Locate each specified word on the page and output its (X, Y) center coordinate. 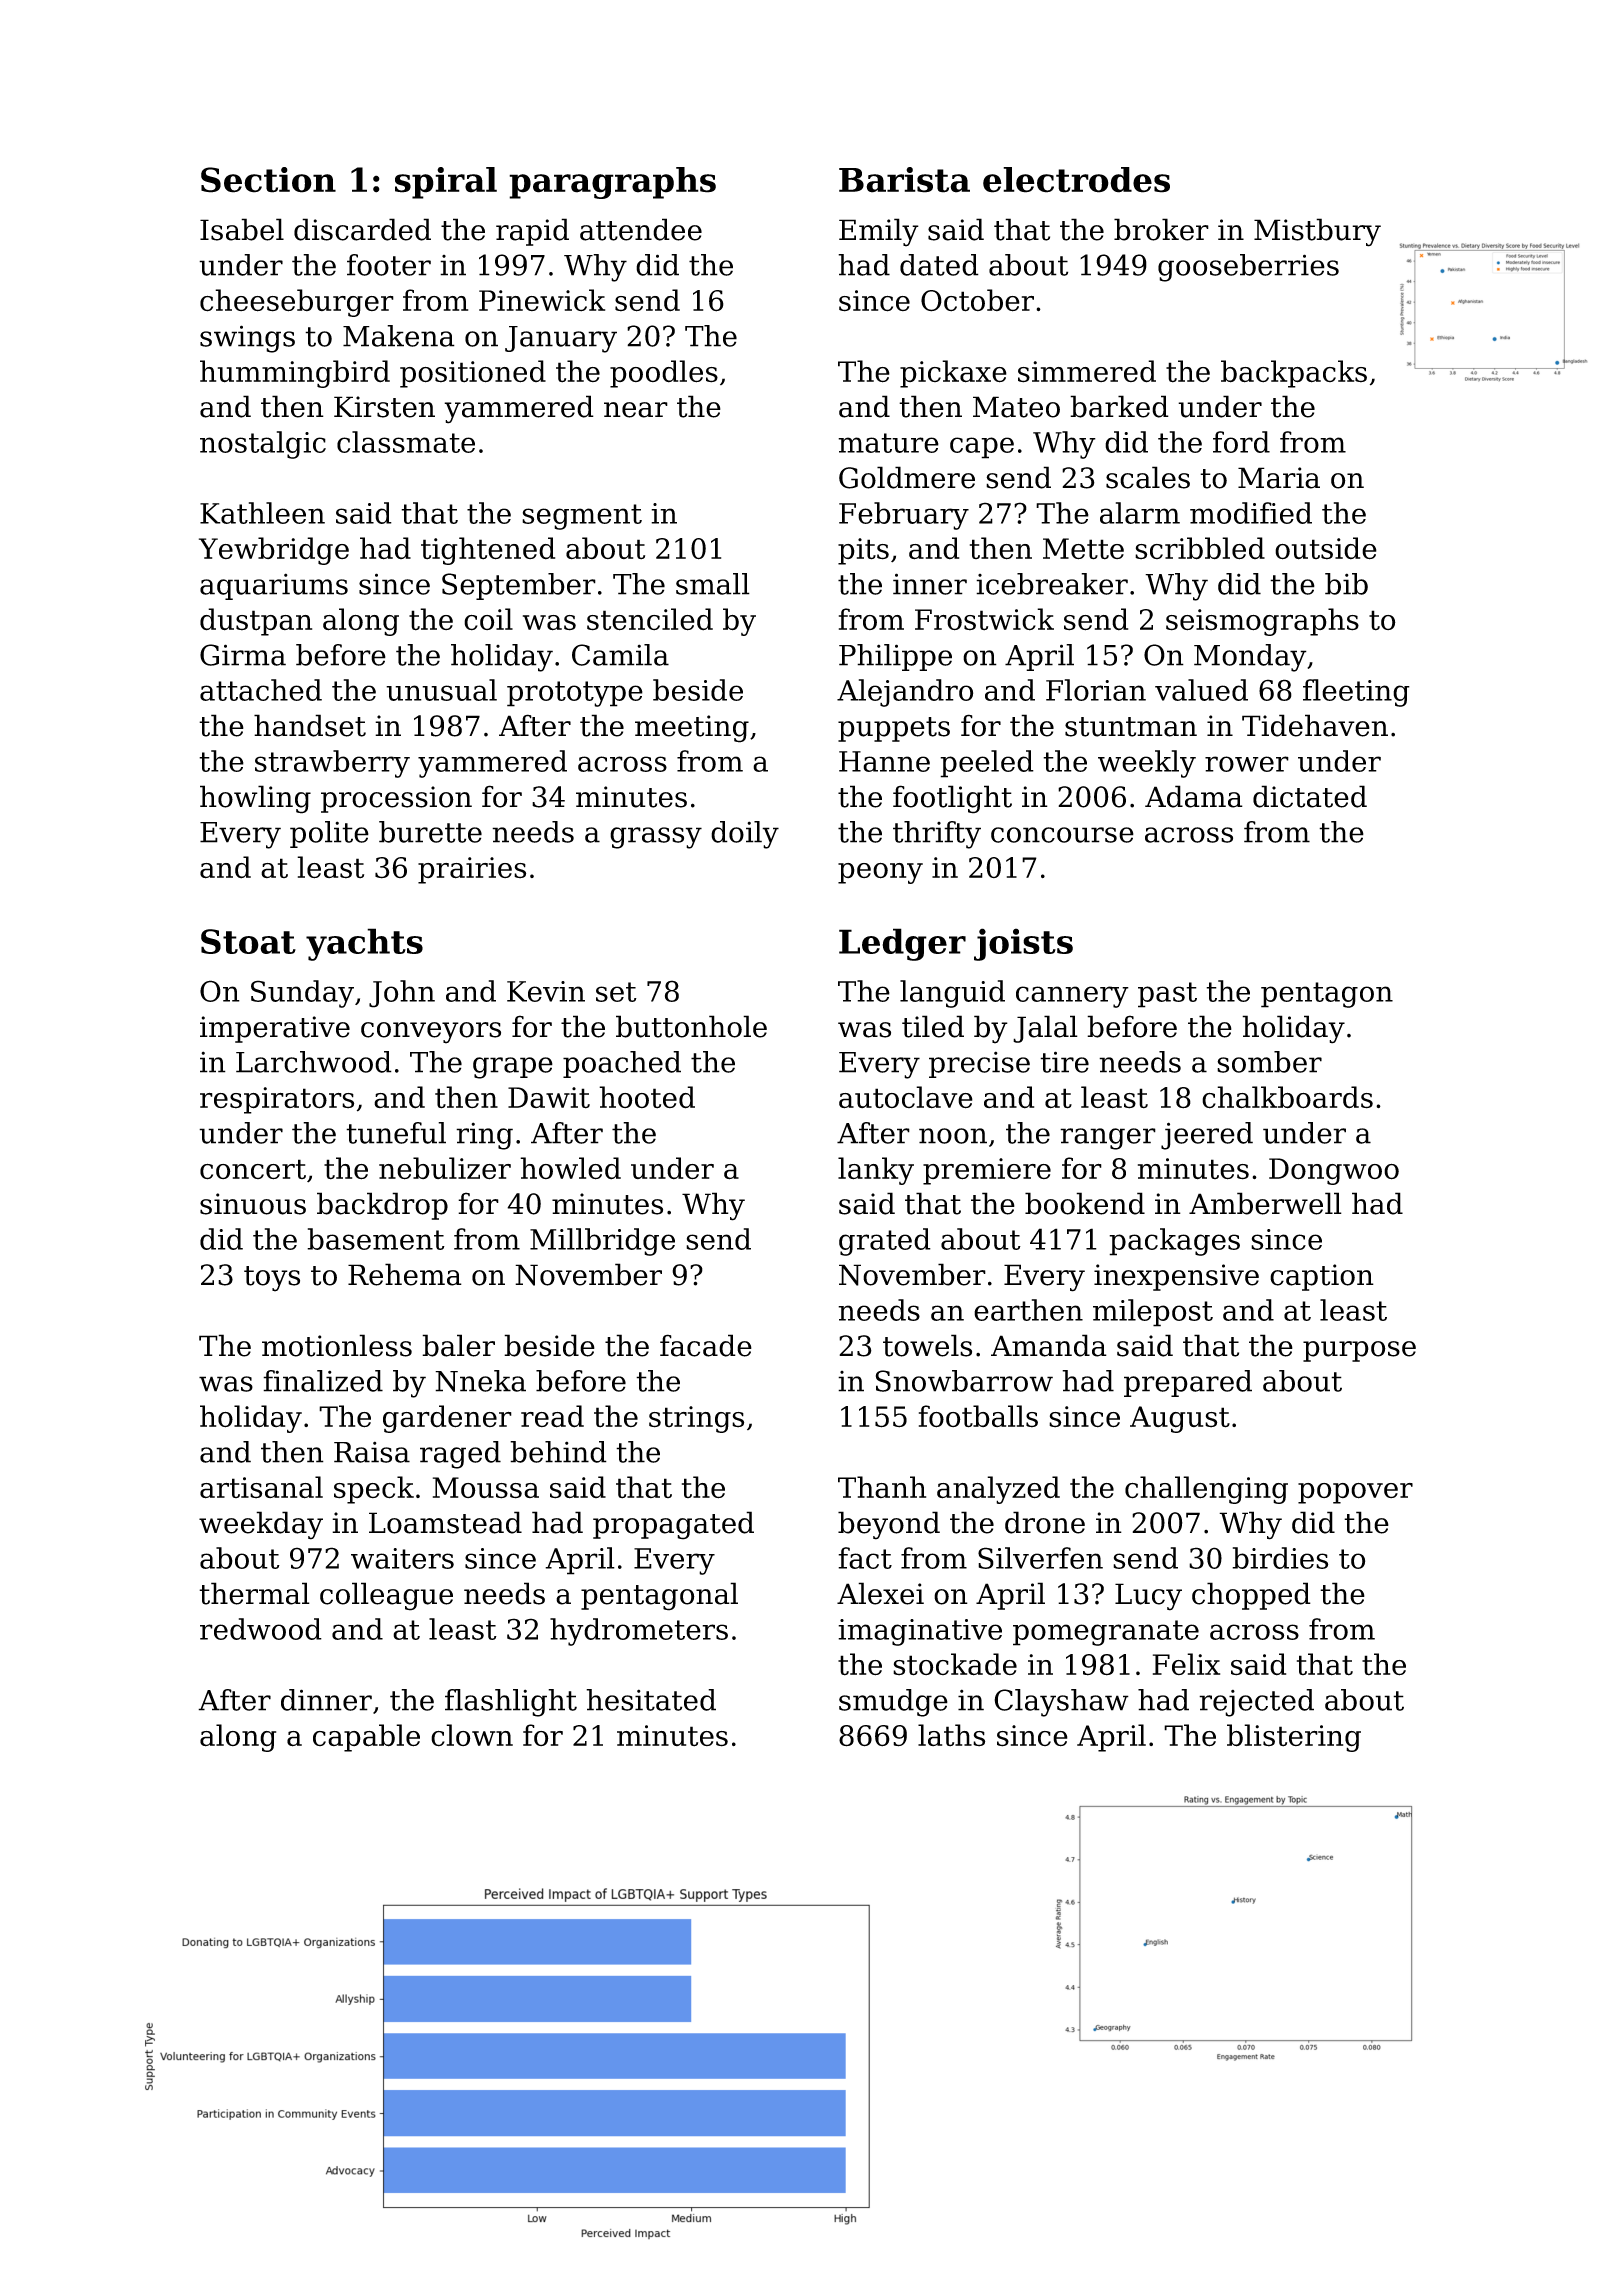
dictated (1310, 796)
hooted (647, 1097)
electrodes (1076, 180)
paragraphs (612, 183)
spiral (446, 183)
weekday (261, 1525)
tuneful (396, 1133)
